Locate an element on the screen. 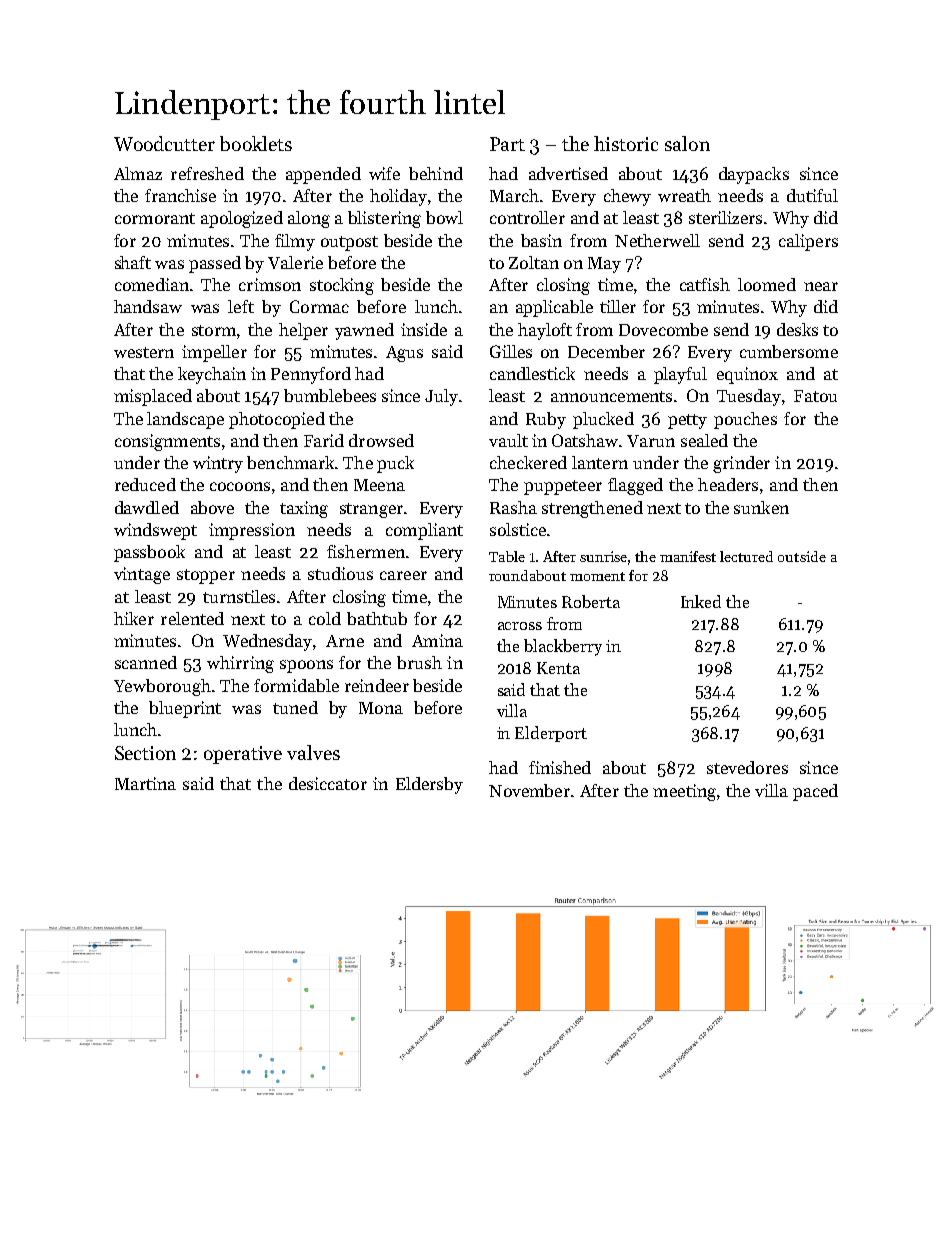 The image size is (952, 1233). paced is located at coordinates (815, 792).
